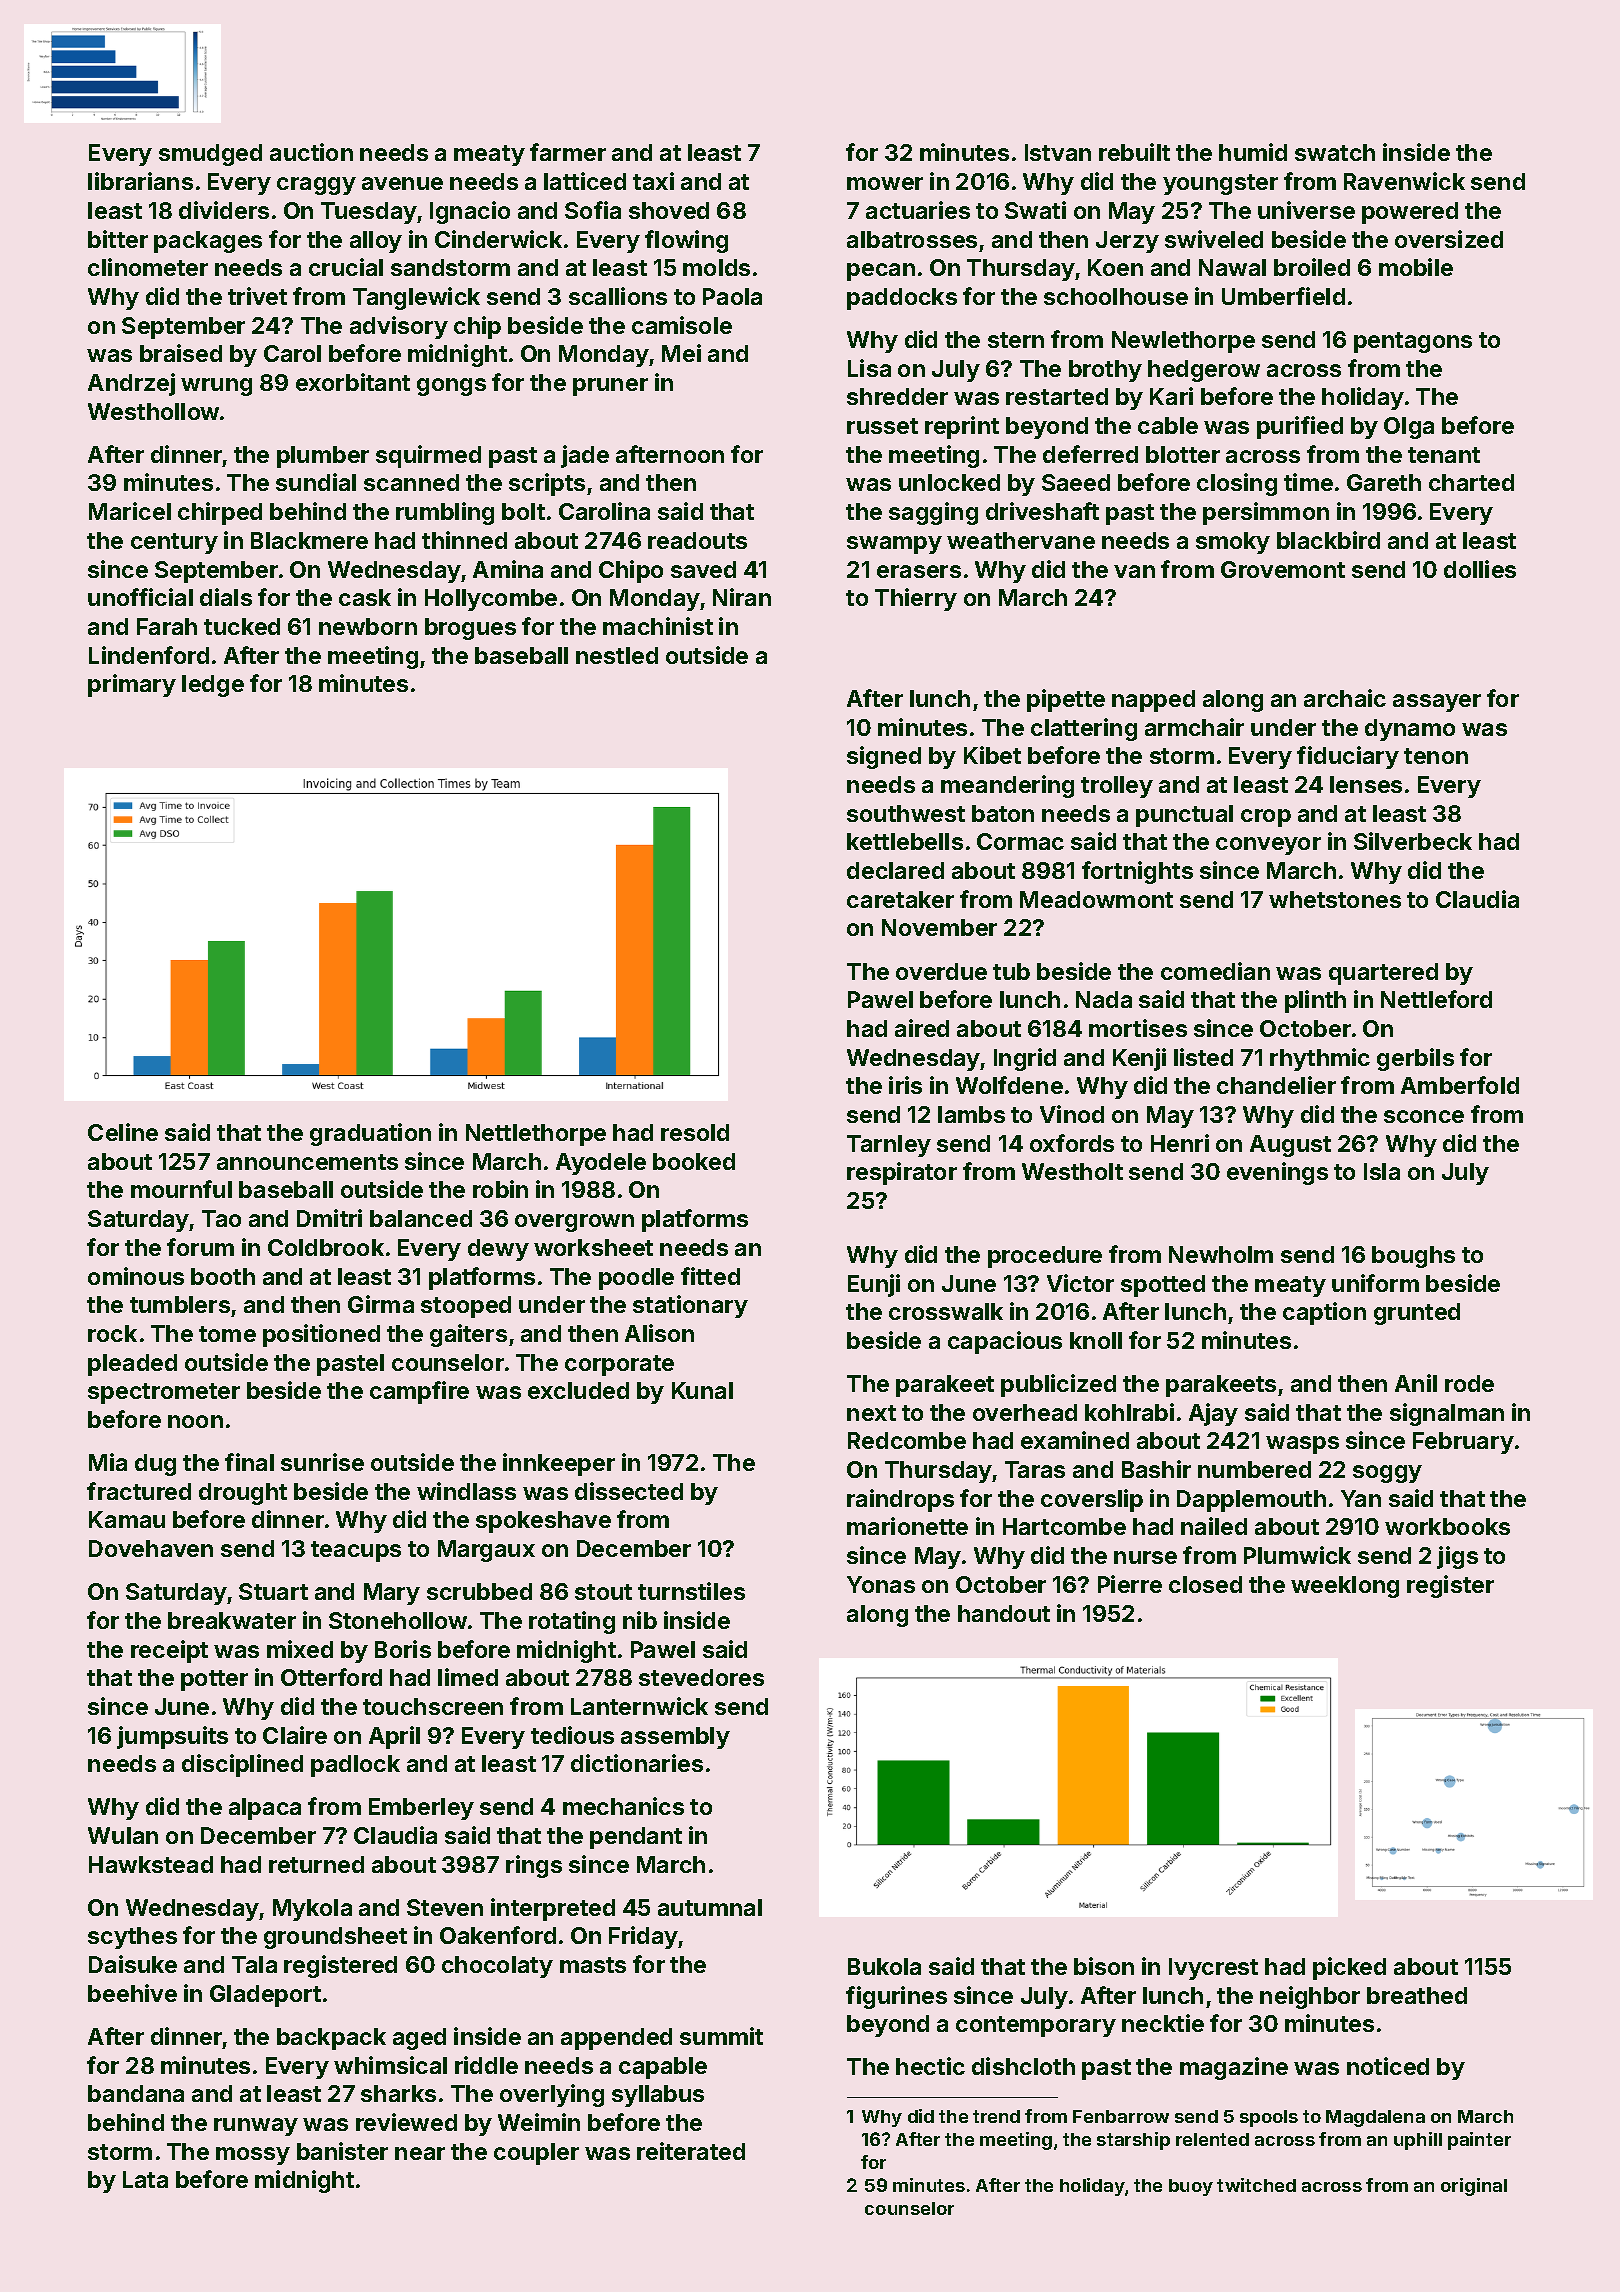 The image size is (1620, 2292). I want to click on jigs, so click(1457, 1557).
